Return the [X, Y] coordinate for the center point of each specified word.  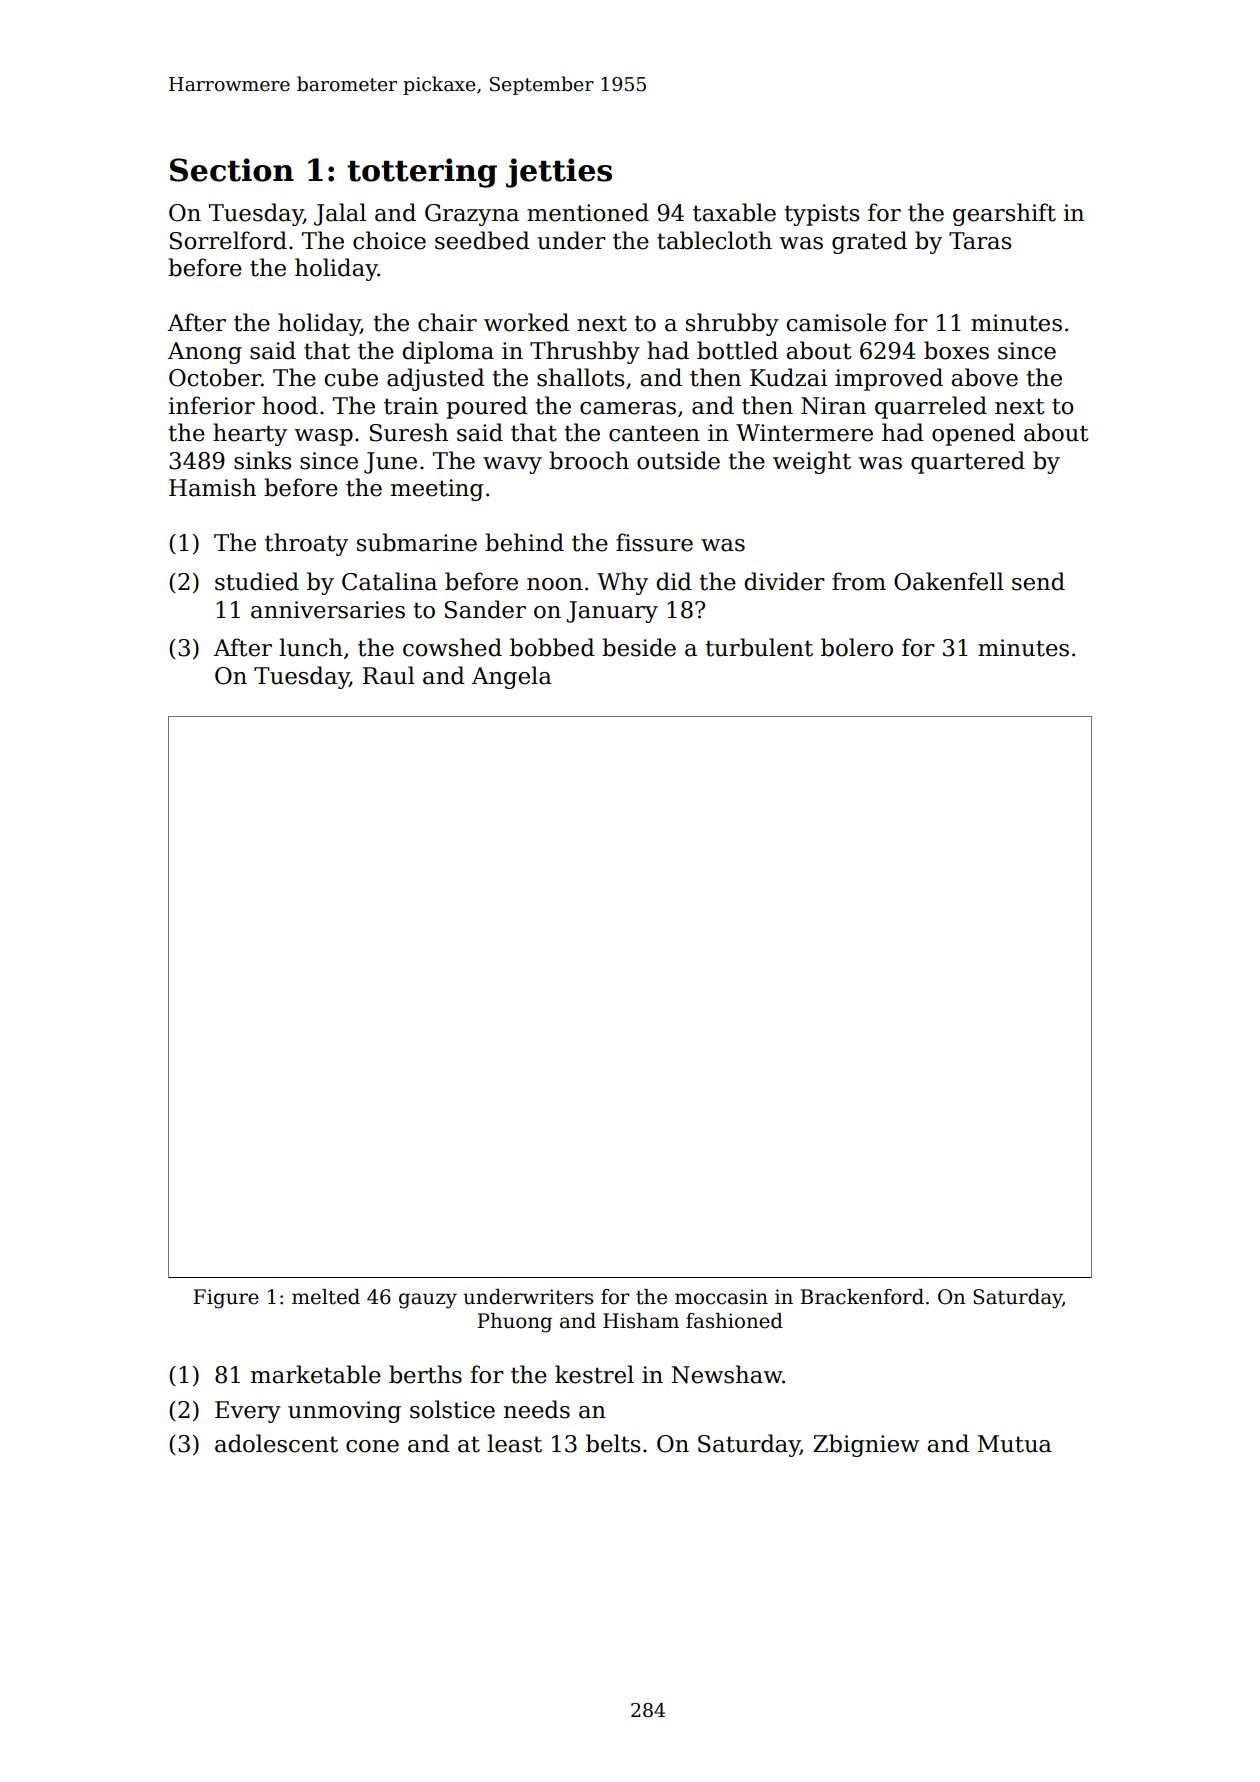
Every [248, 1412]
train [411, 406]
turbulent [759, 647]
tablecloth [714, 240]
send [1038, 581]
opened [973, 434]
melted [326, 1297]
